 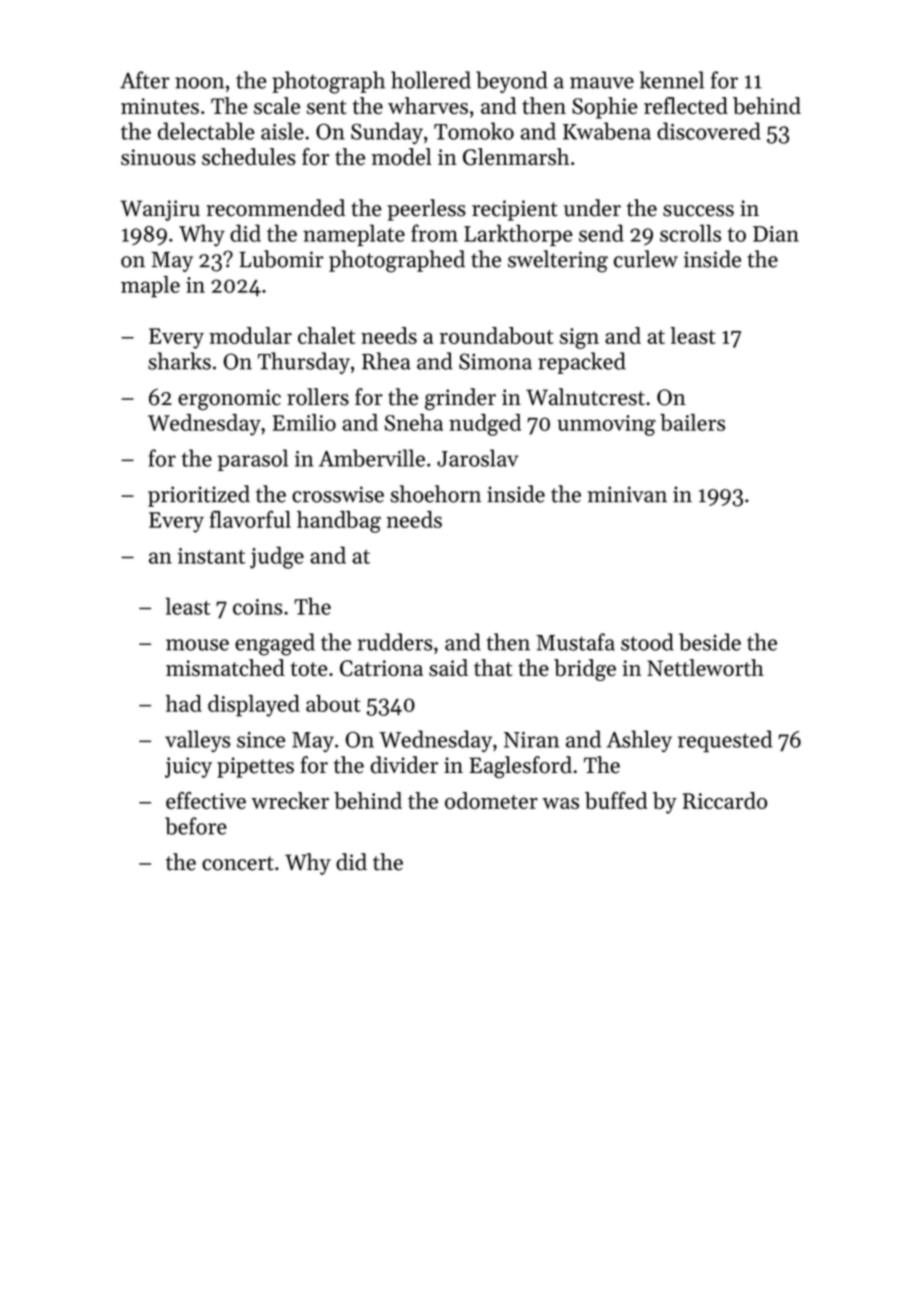 I want to click on mouse, so click(x=197, y=645).
